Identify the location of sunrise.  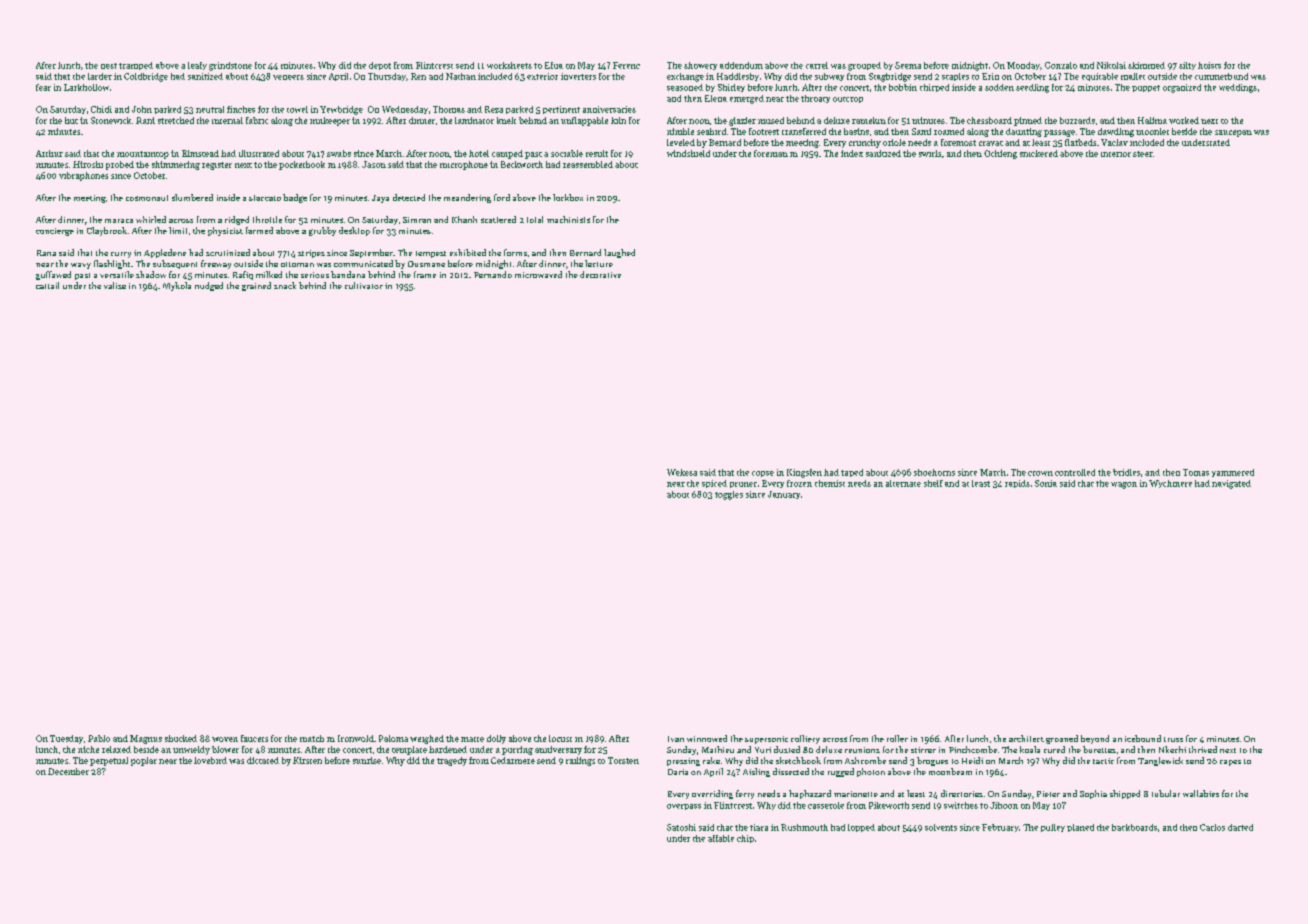
(367, 760).
